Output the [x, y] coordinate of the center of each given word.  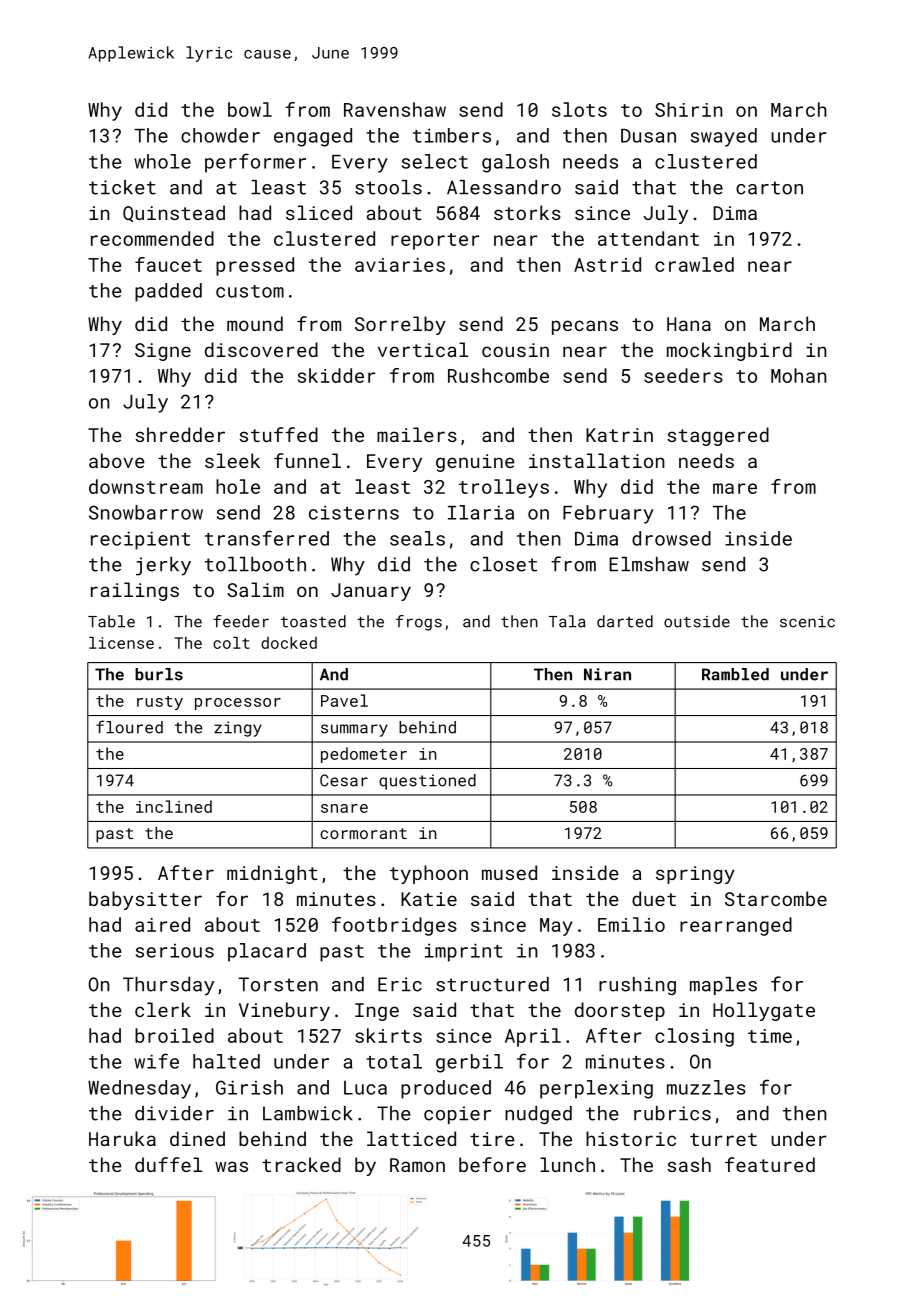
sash [689, 1164]
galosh [515, 163]
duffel [168, 1164]
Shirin [689, 109]
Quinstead [174, 213]
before [492, 1164]
